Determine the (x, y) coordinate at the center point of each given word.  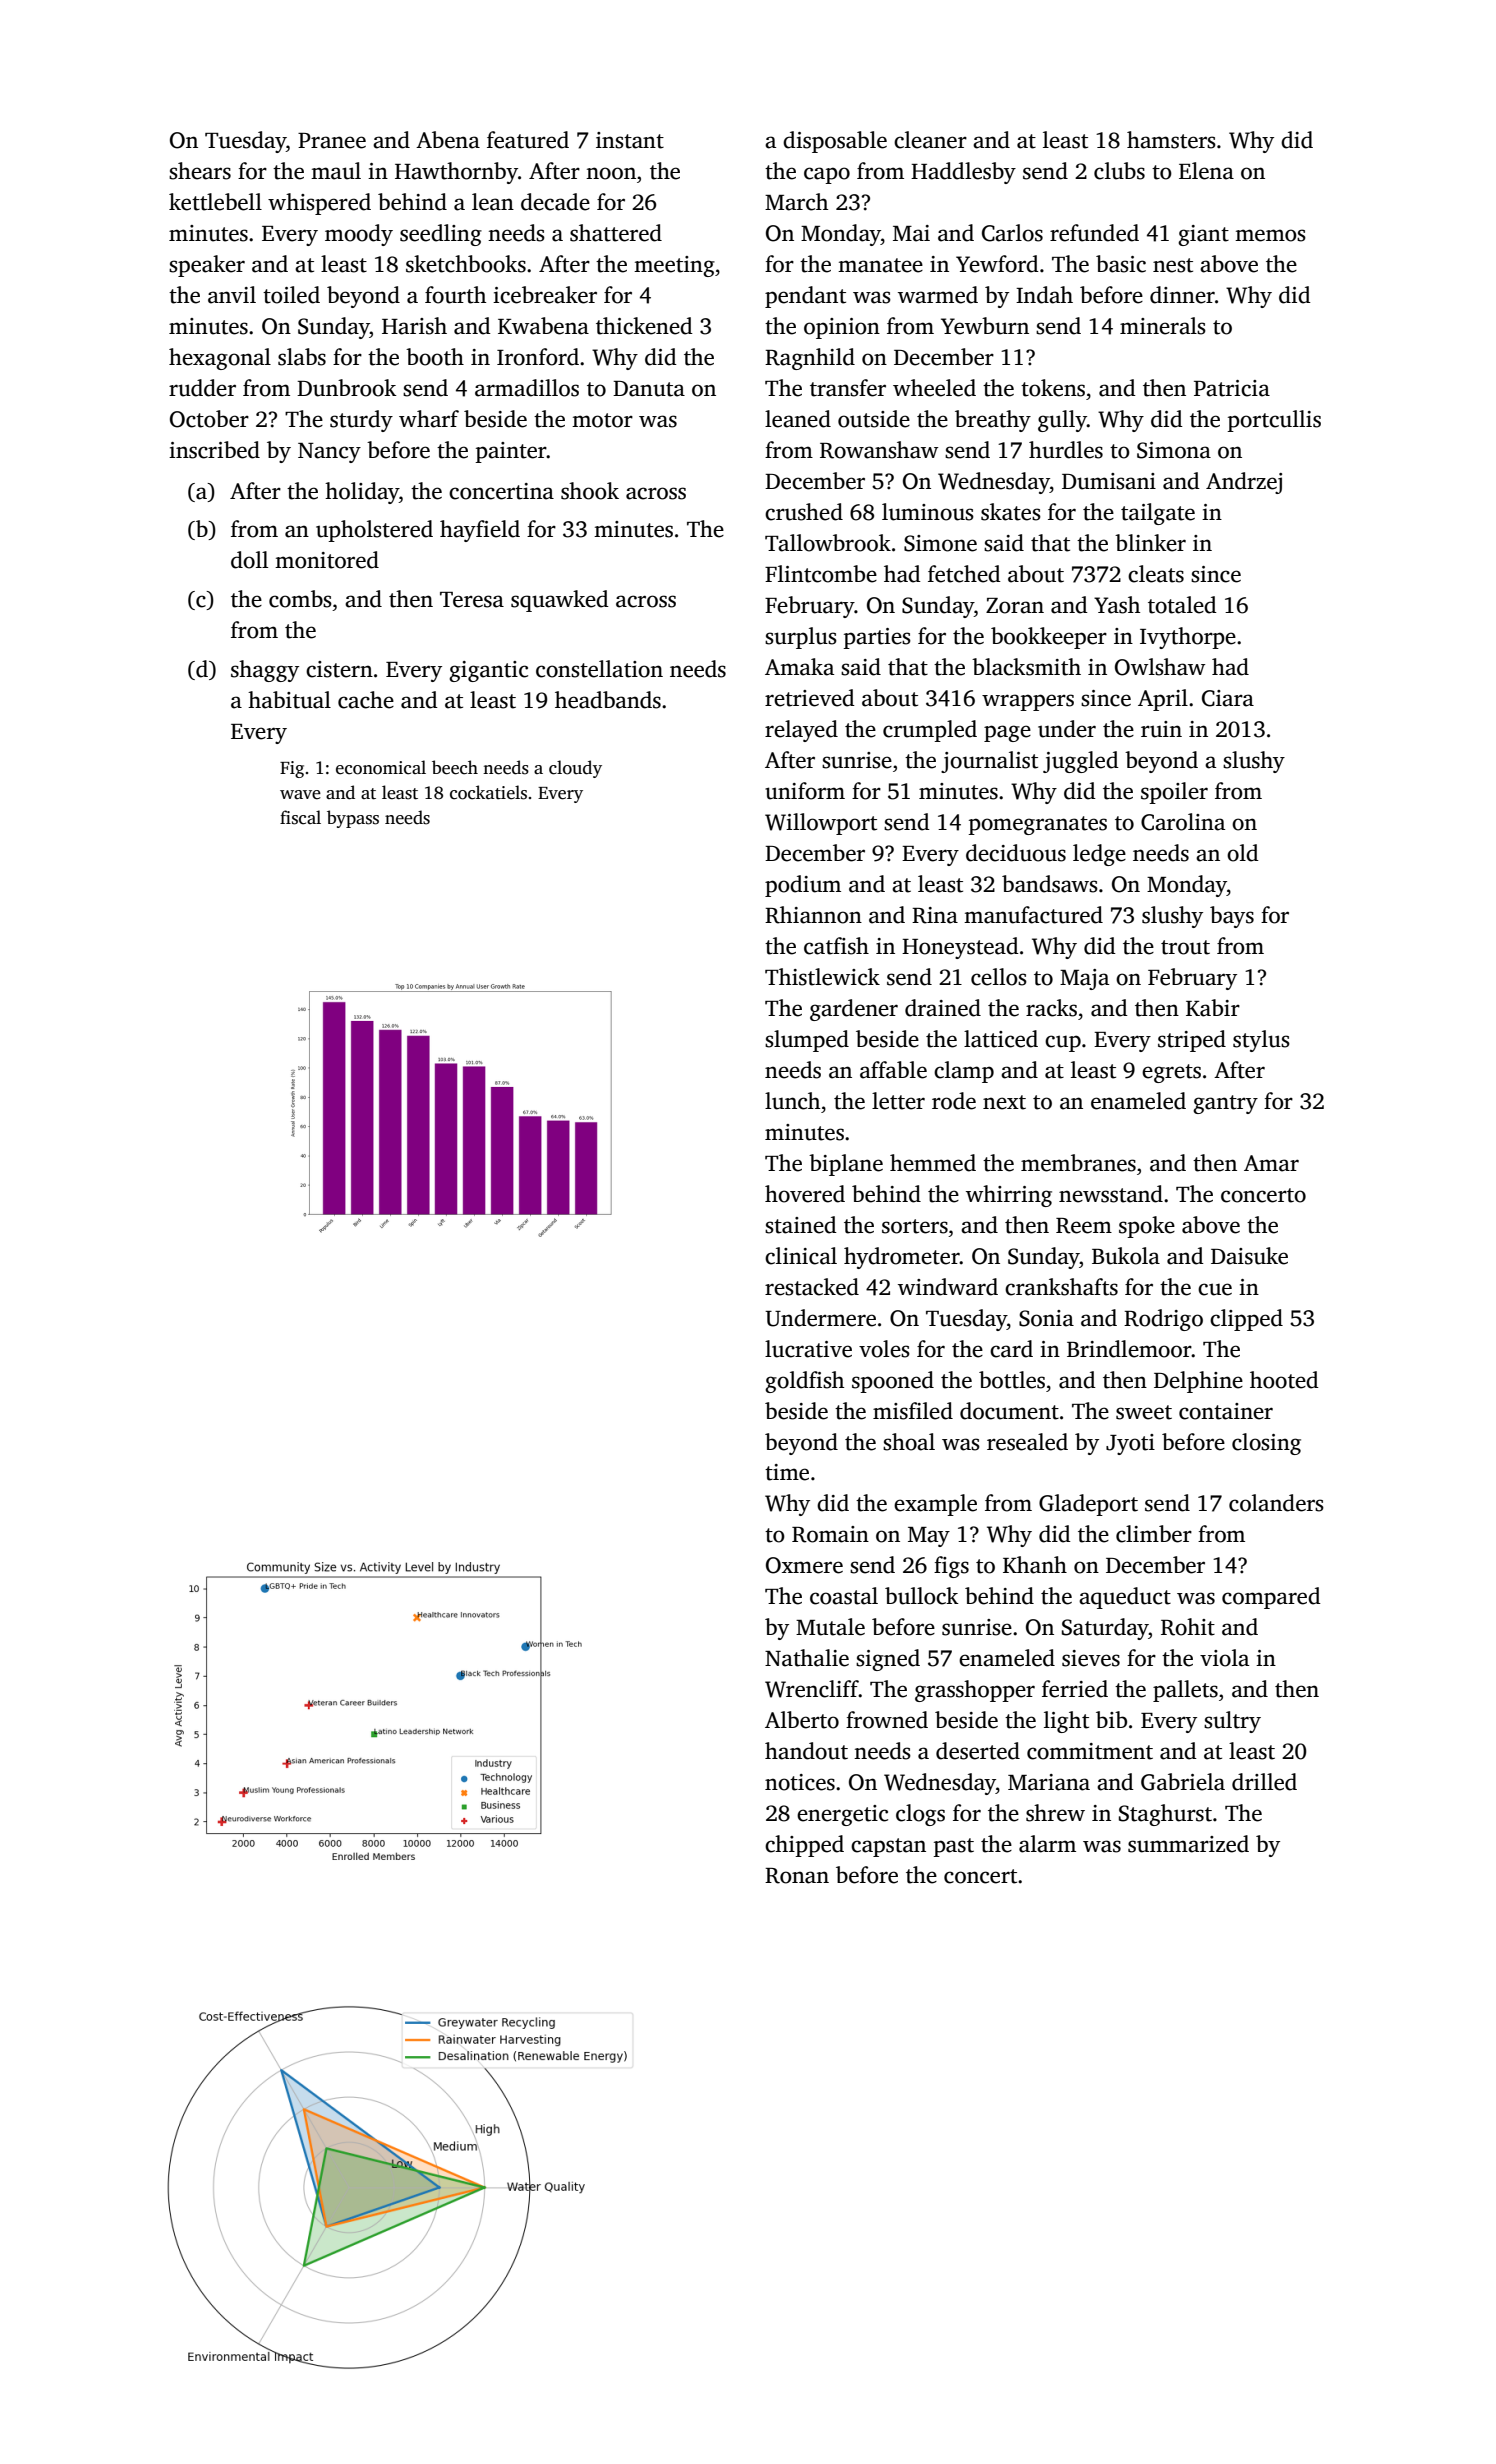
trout (1185, 947)
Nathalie (807, 1658)
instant (630, 140)
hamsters (1171, 140)
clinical (801, 1256)
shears (200, 171)
